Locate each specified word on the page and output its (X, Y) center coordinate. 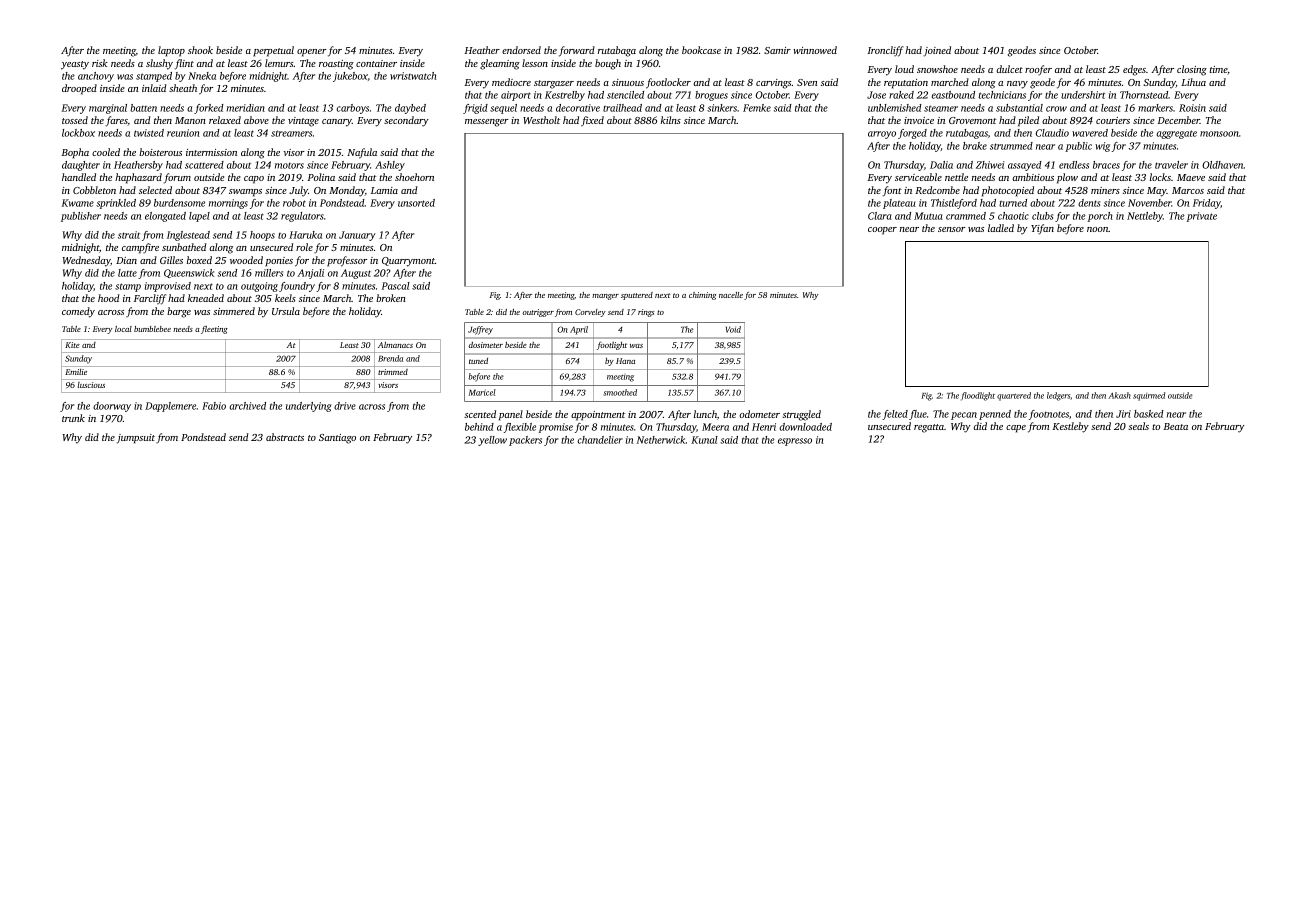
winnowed (815, 50)
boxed (199, 260)
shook (200, 50)
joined (937, 51)
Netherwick (661, 440)
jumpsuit (136, 439)
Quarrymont (408, 262)
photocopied (1008, 191)
